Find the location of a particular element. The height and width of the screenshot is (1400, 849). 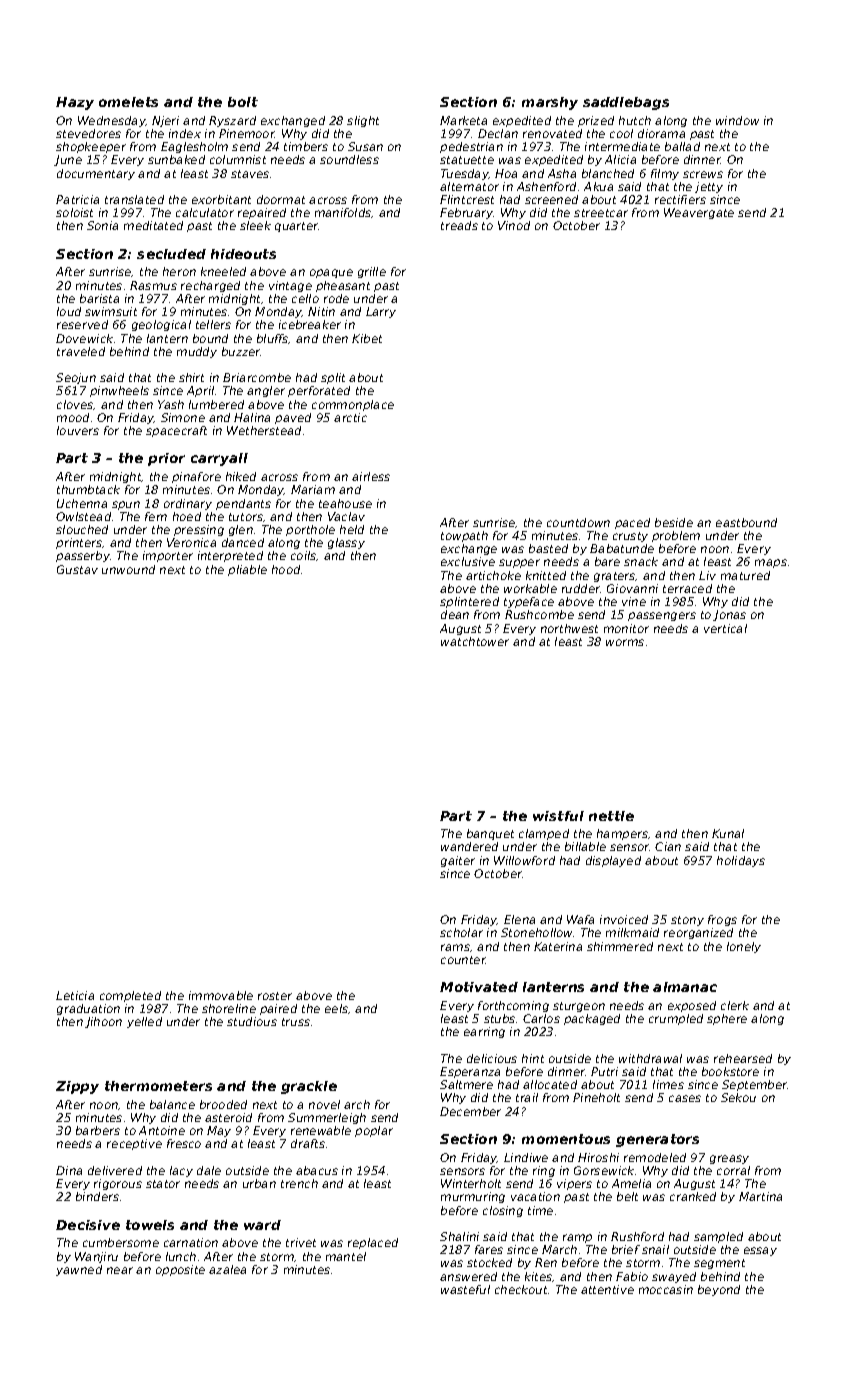

Eaglesholm is located at coordinates (194, 147).
